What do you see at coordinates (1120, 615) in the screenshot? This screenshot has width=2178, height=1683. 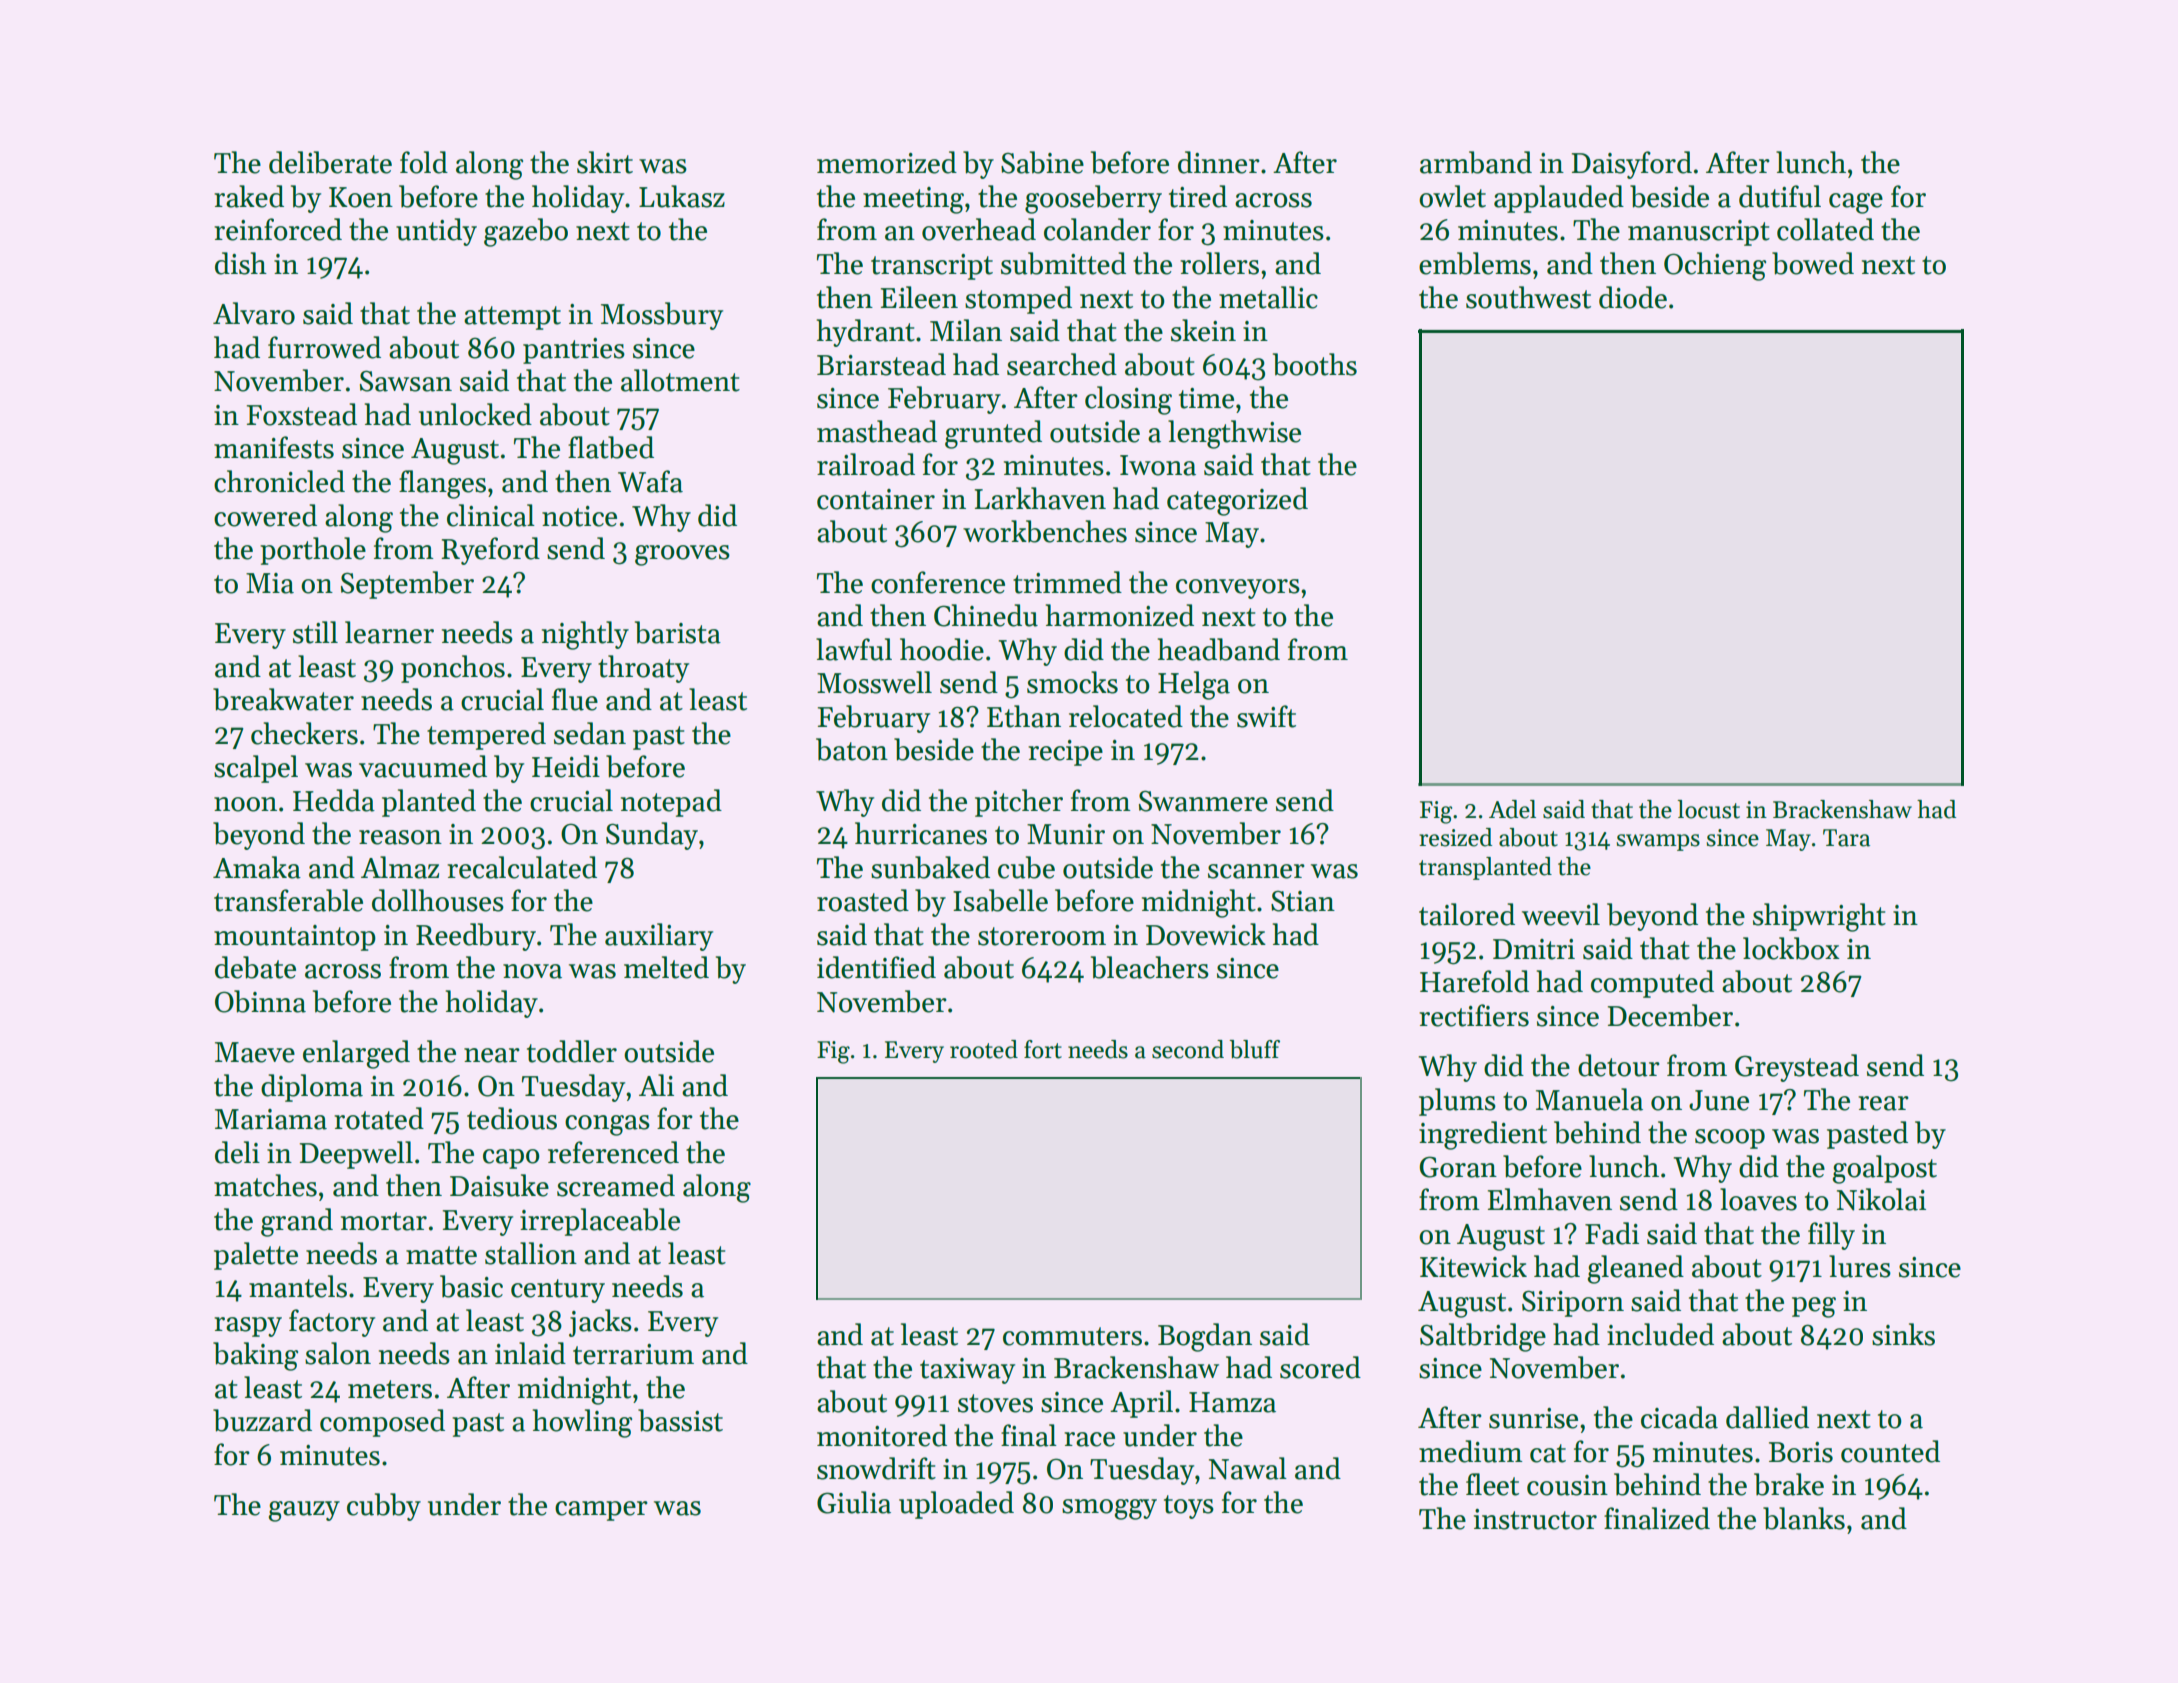 I see `harmonized` at bounding box center [1120, 615].
